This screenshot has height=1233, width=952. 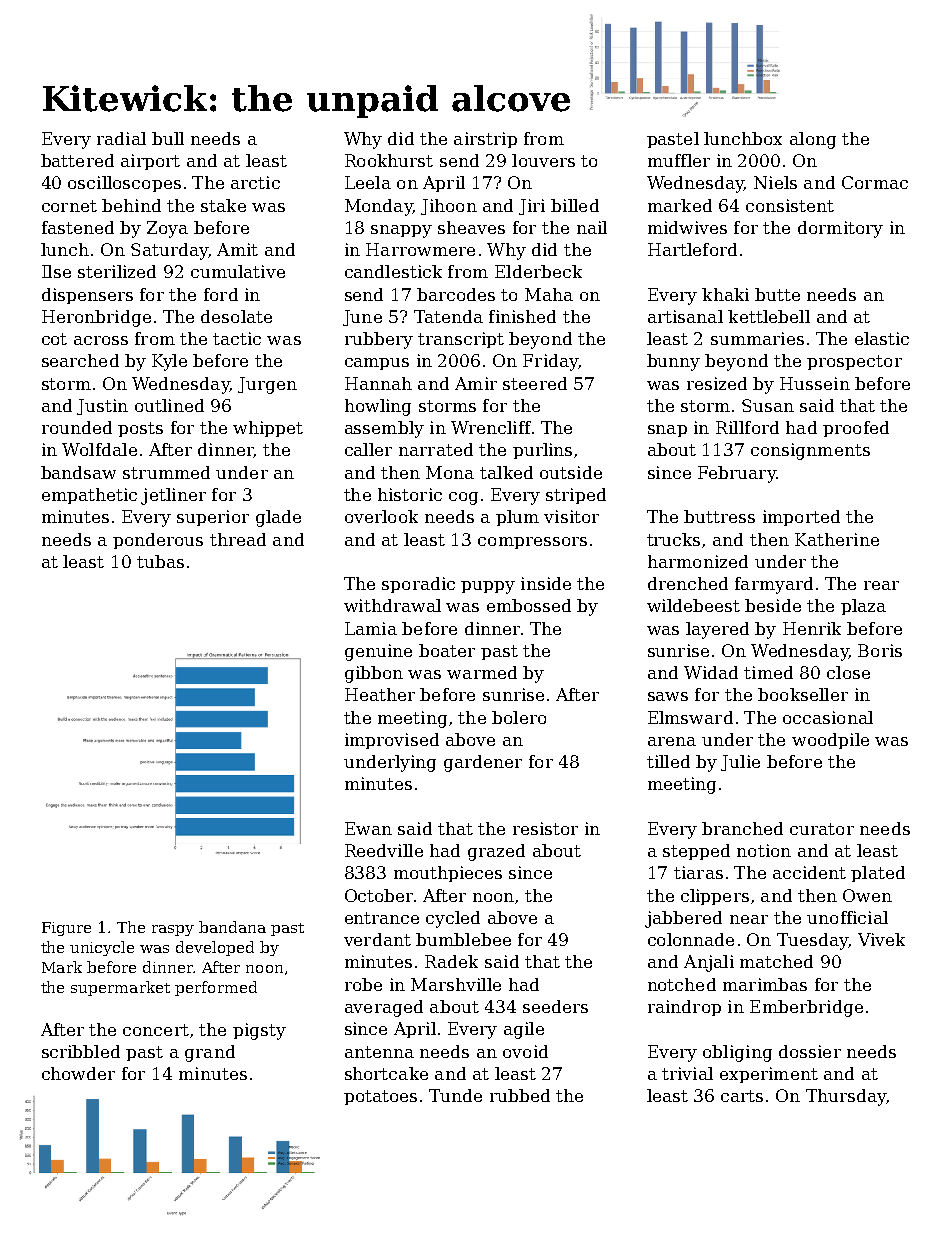 What do you see at coordinates (878, 874) in the screenshot?
I see `plated` at bounding box center [878, 874].
